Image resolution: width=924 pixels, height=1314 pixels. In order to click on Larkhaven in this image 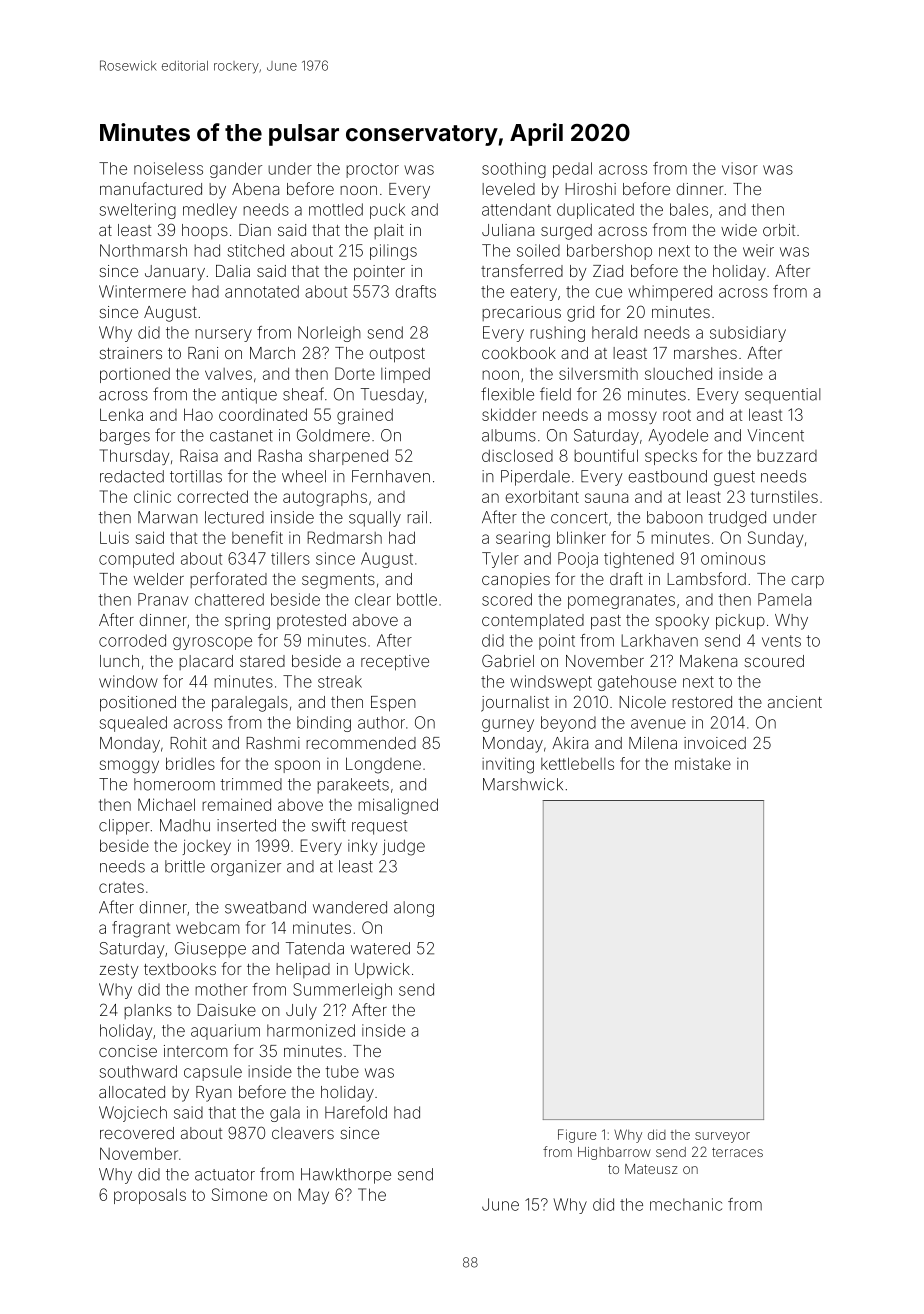, I will do `click(659, 640)`.
